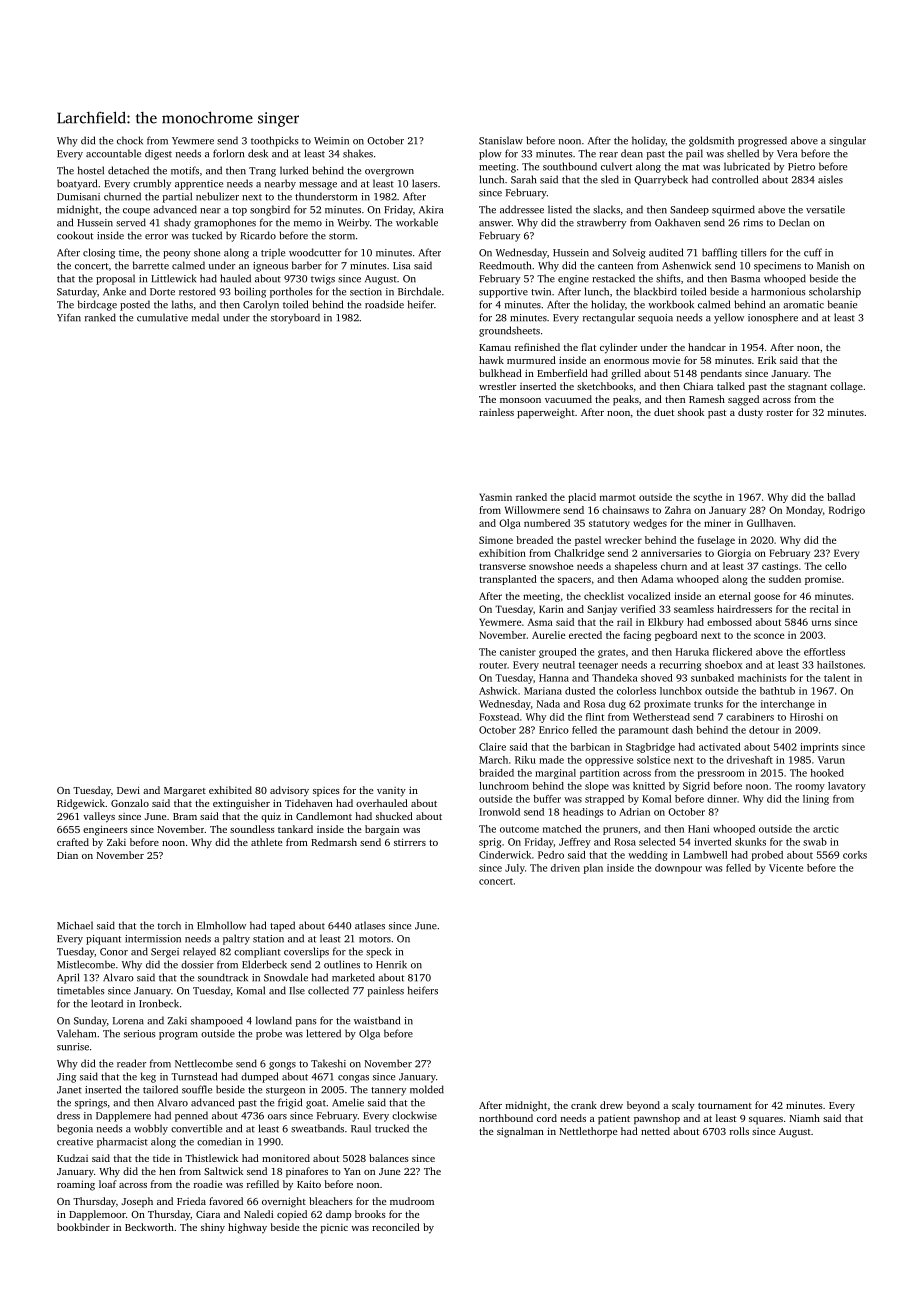 Image resolution: width=924 pixels, height=1308 pixels. I want to click on molded, so click(427, 1089).
